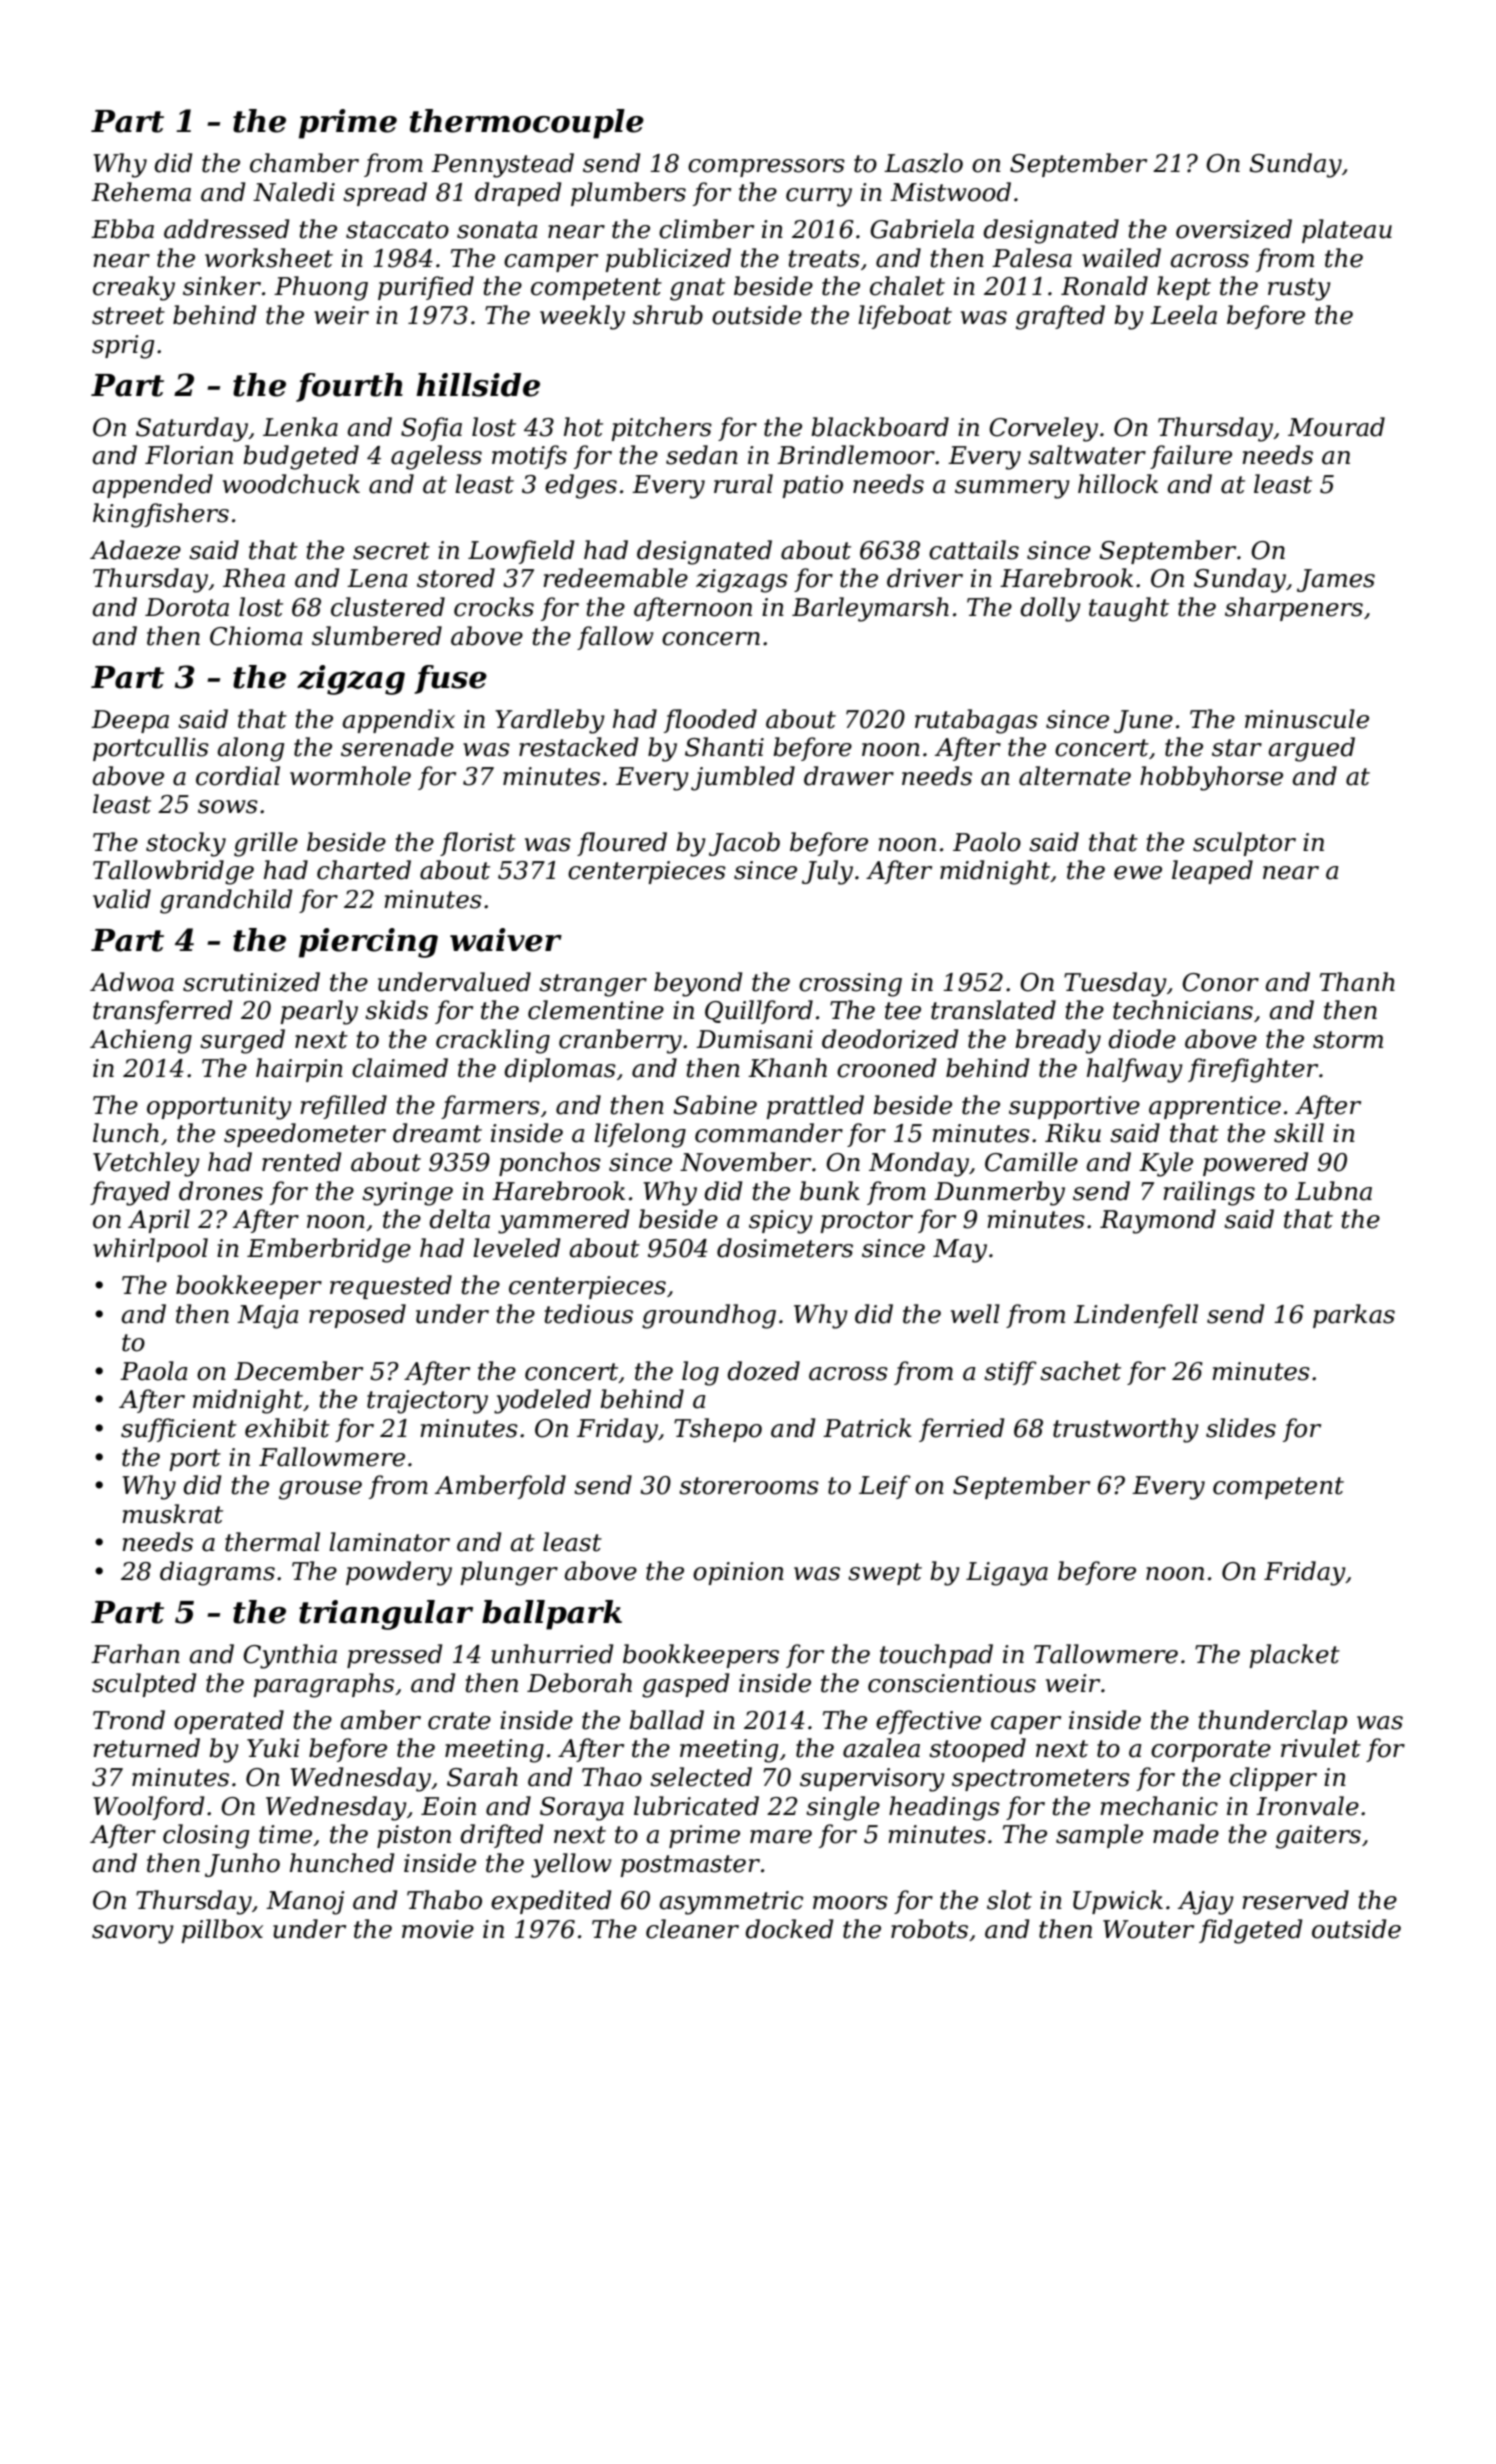  Describe the element at coordinates (870, 609) in the screenshot. I see `Barleymarsh` at that location.
